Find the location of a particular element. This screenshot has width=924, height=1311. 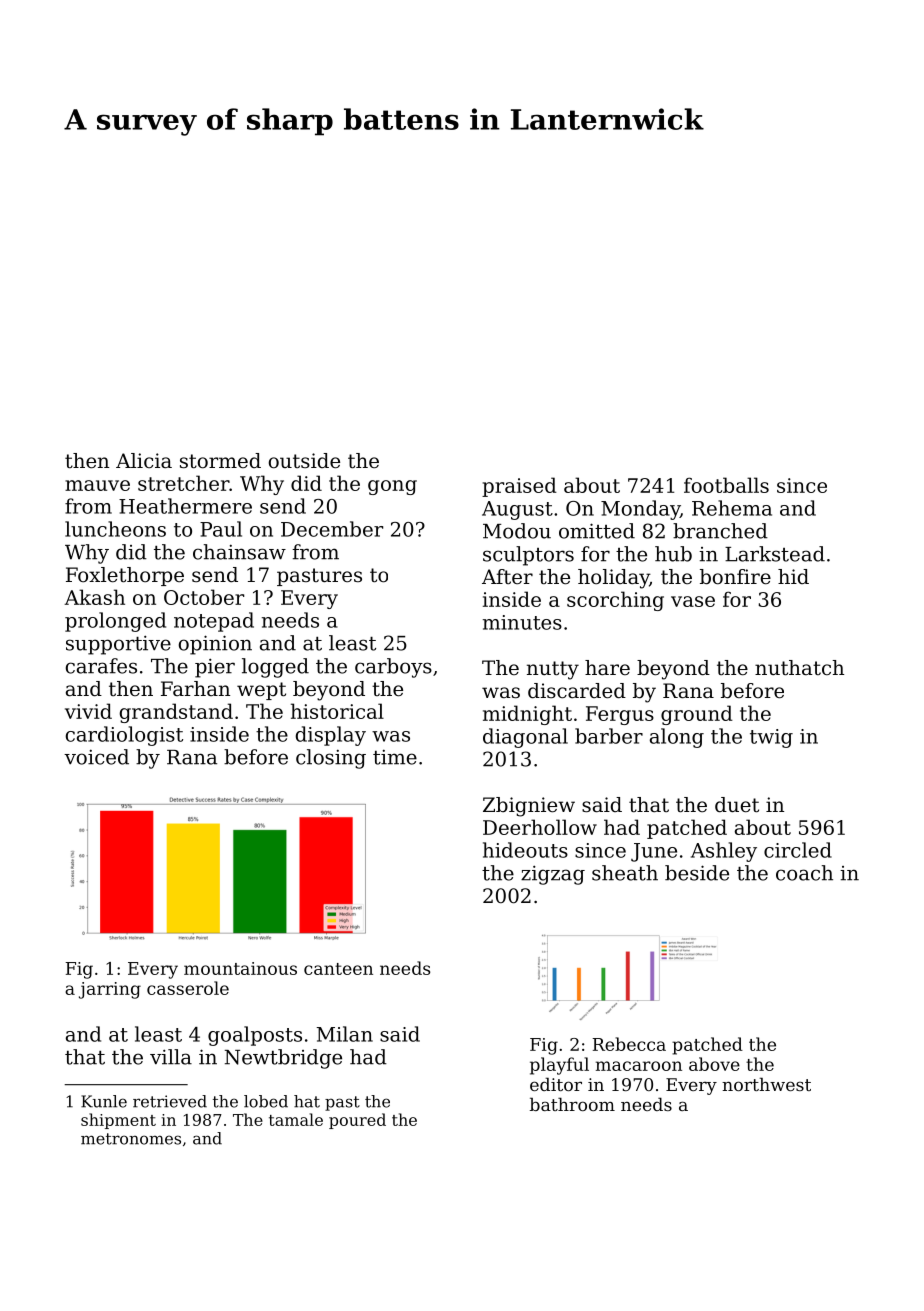

closing is located at coordinates (331, 759).
